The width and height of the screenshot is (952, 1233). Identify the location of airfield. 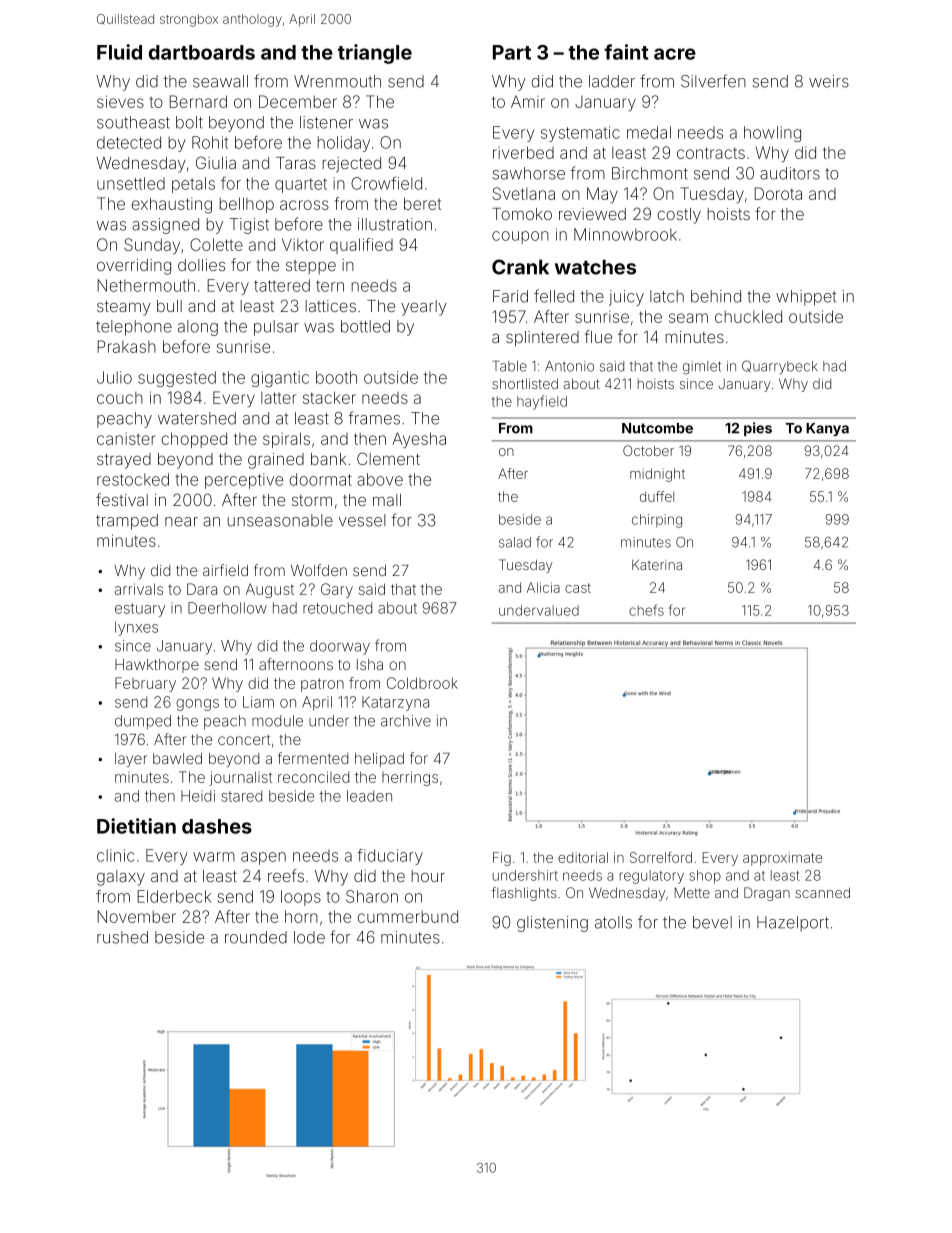
(225, 570).
